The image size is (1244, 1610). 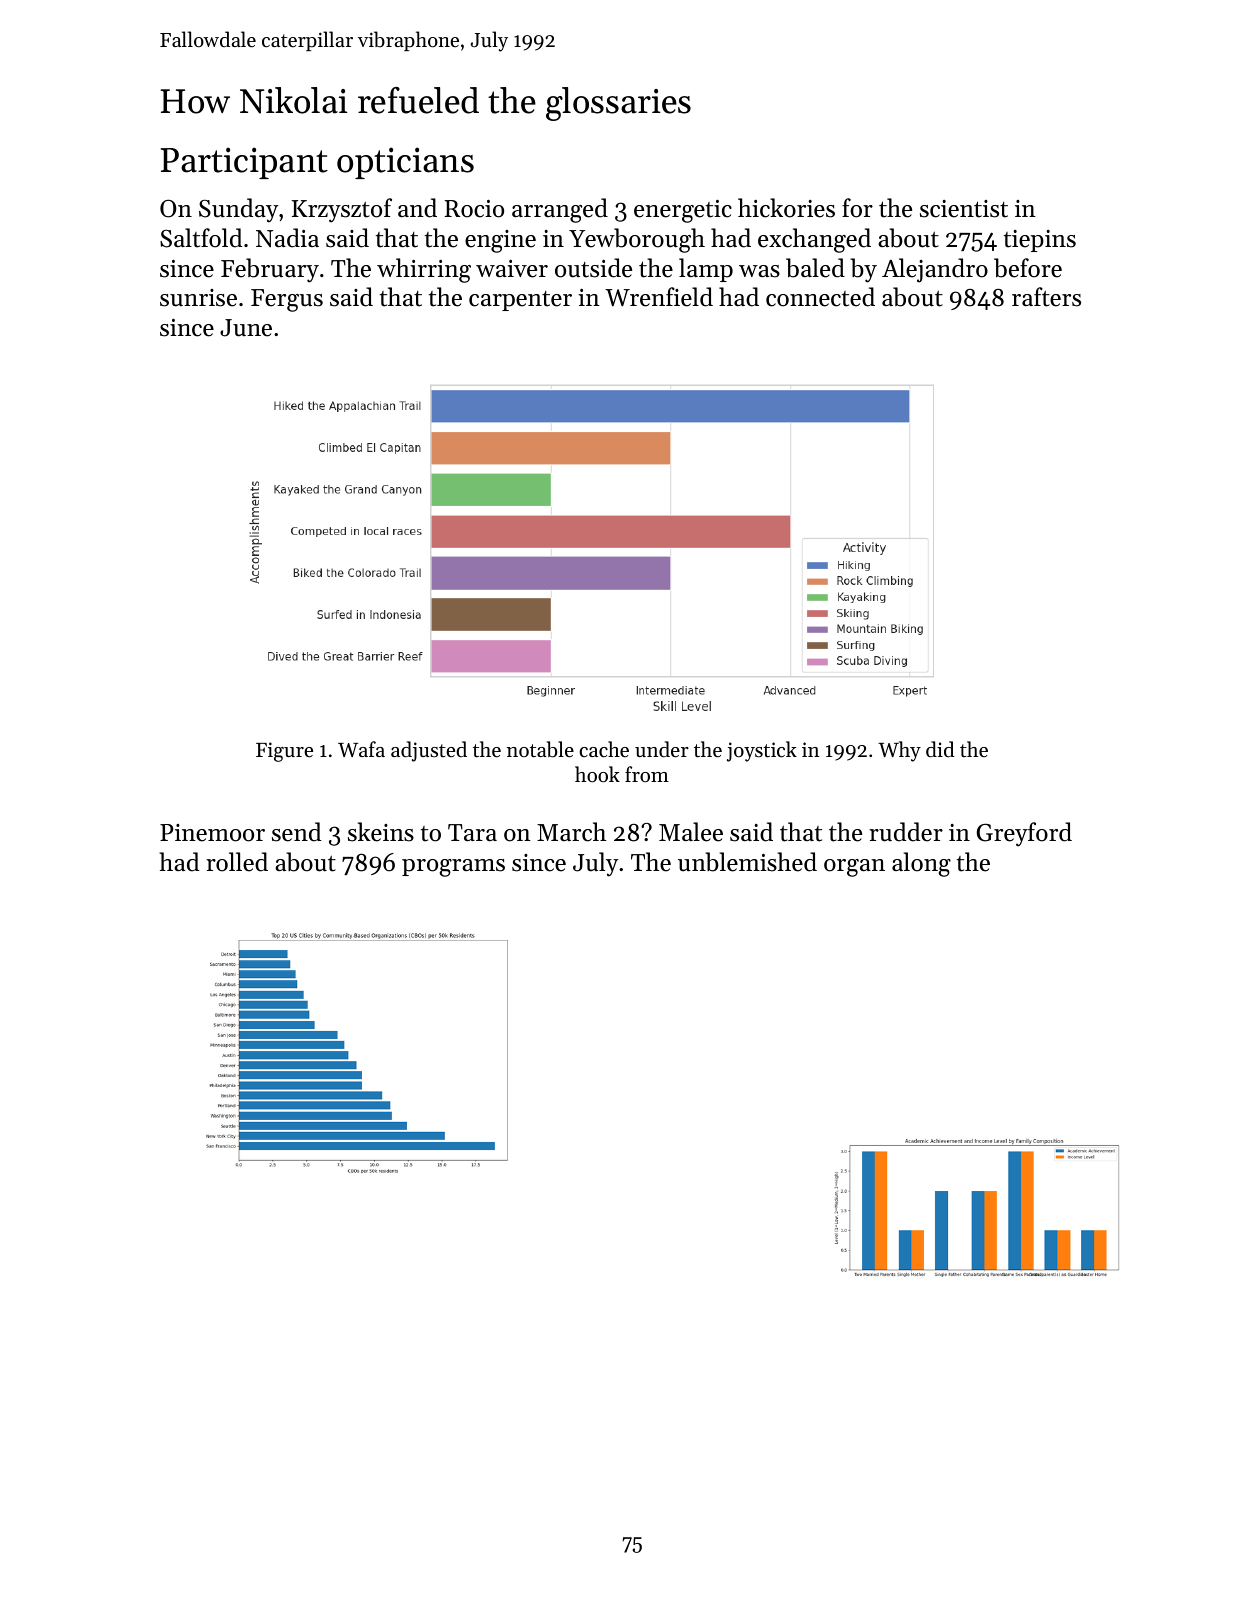 What do you see at coordinates (429, 751) in the screenshot?
I see `adjusted` at bounding box center [429, 751].
